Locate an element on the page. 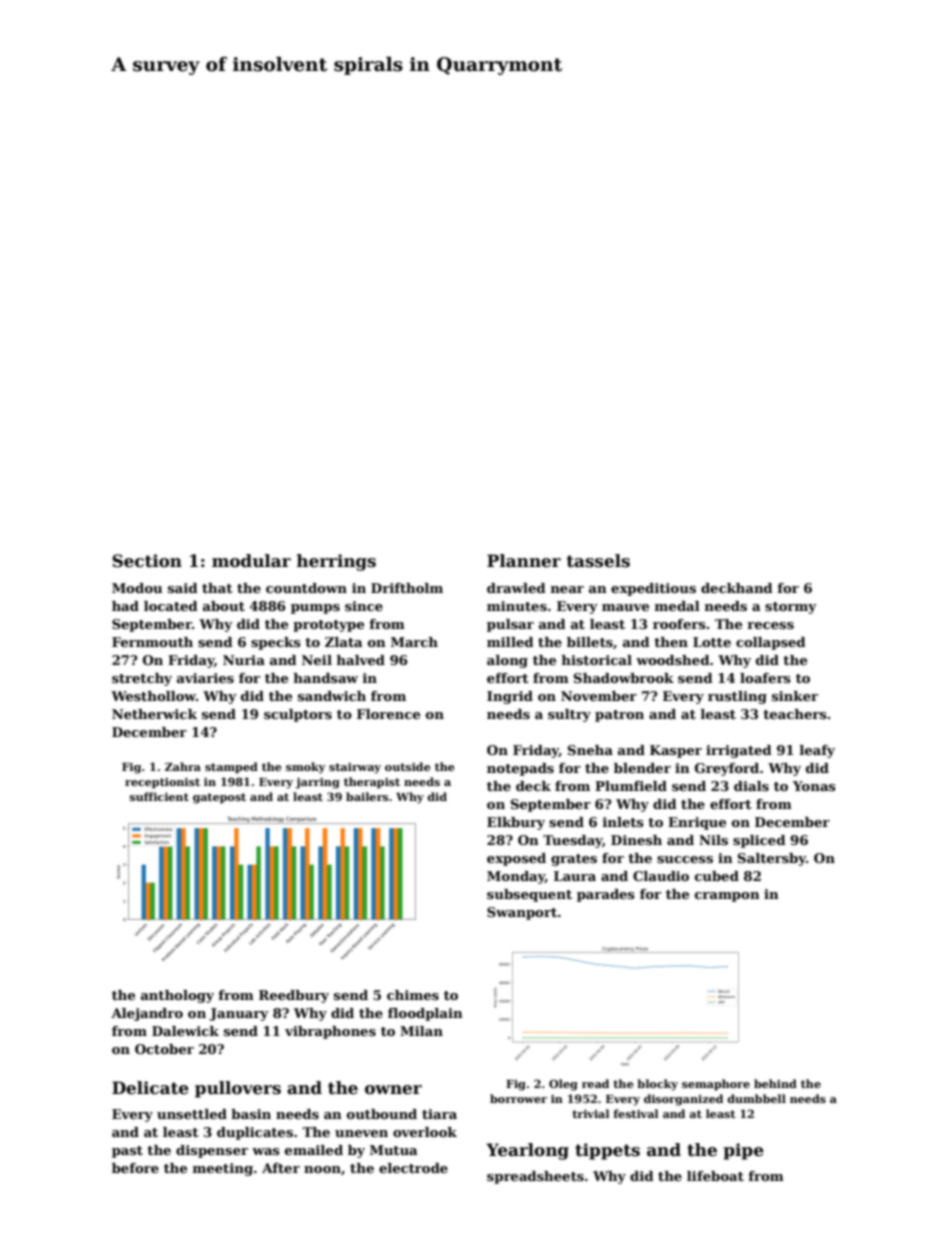 This page has height=1233, width=952. that is located at coordinates (217, 588).
